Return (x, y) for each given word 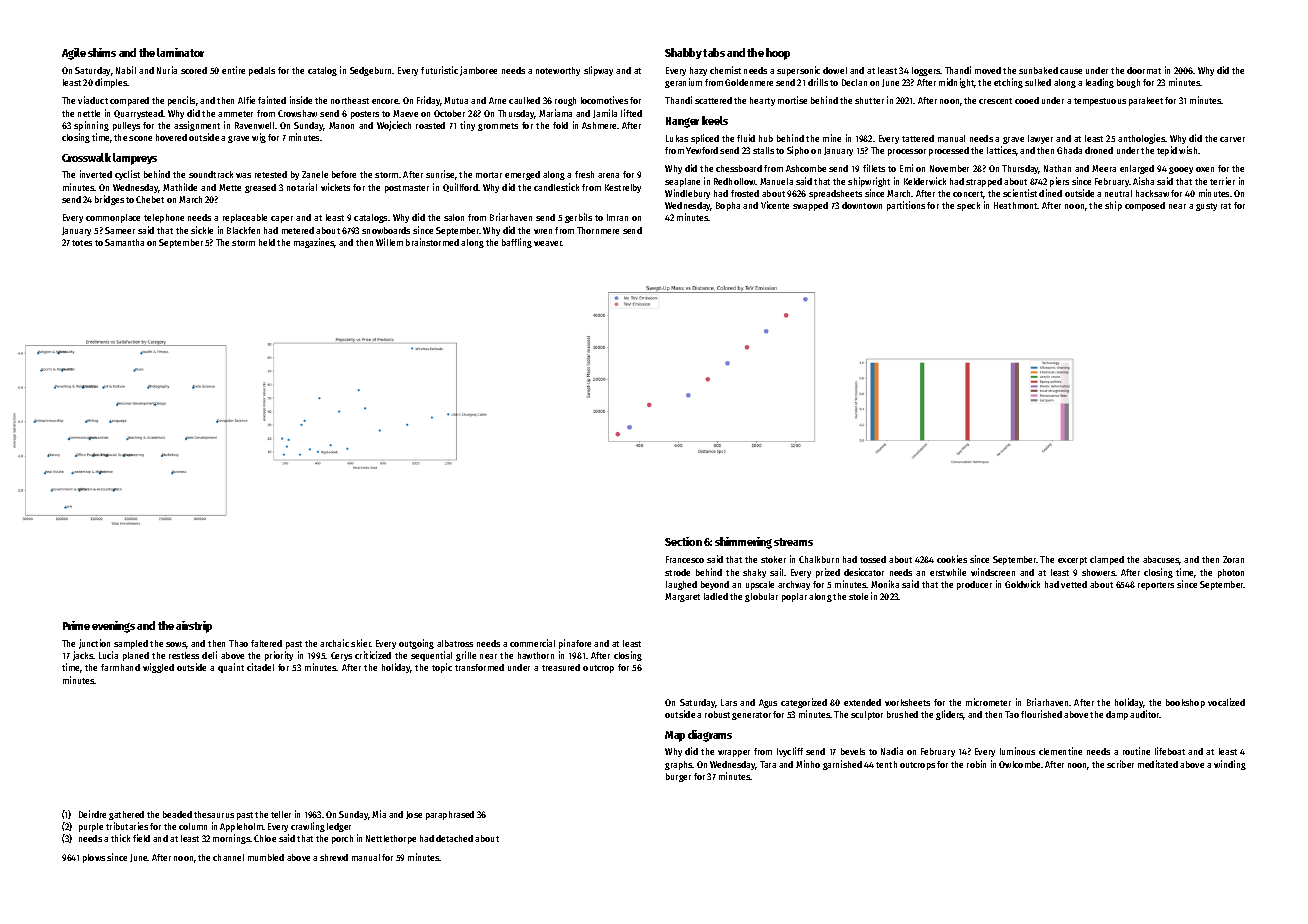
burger (678, 777)
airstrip (194, 627)
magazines (314, 243)
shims (102, 52)
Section (683, 541)
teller (281, 814)
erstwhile (948, 572)
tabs (714, 52)
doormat (1144, 70)
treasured (561, 667)
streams (793, 542)
